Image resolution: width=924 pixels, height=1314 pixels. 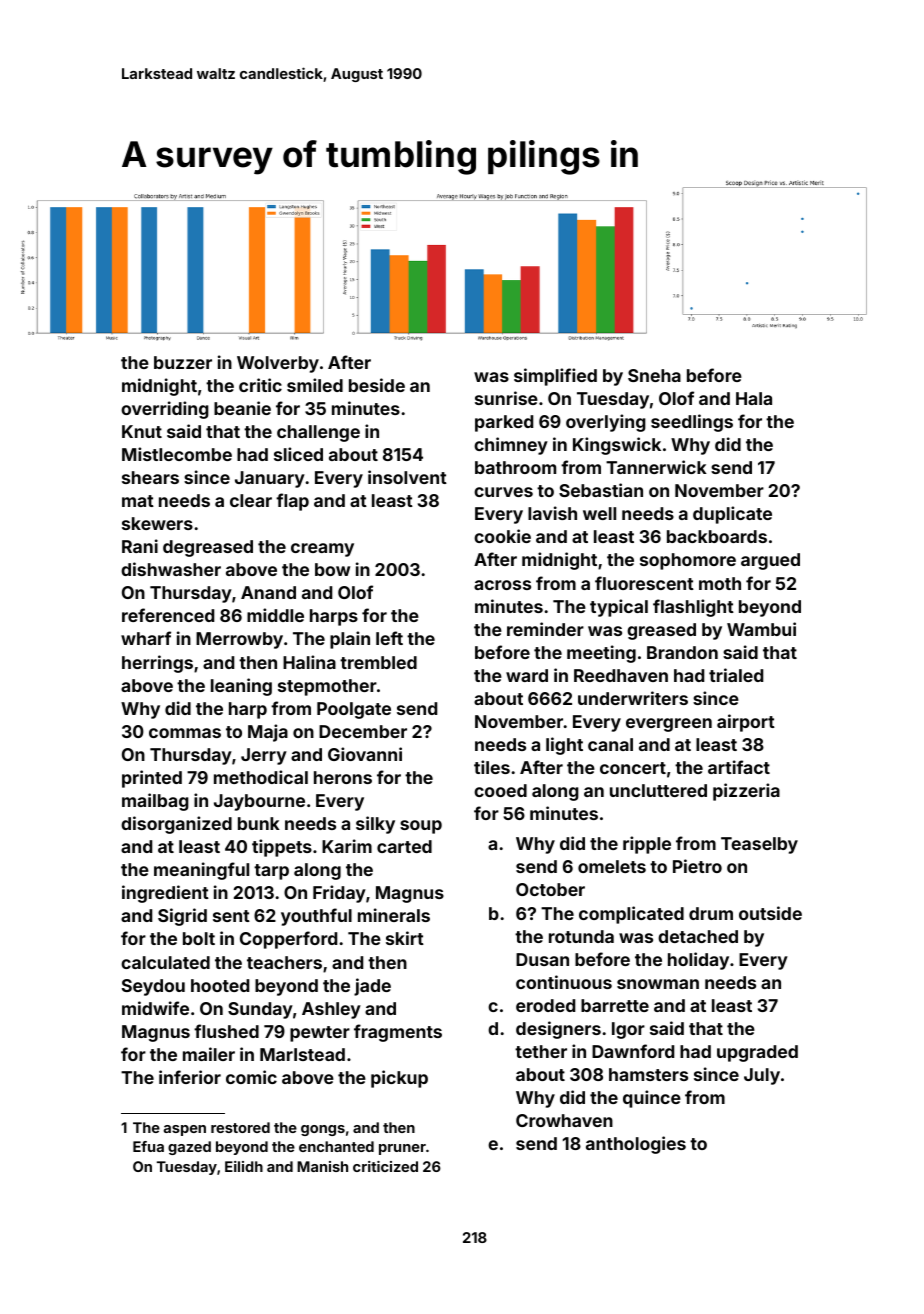 What do you see at coordinates (648, 1074) in the image?
I see `hamsters` at bounding box center [648, 1074].
